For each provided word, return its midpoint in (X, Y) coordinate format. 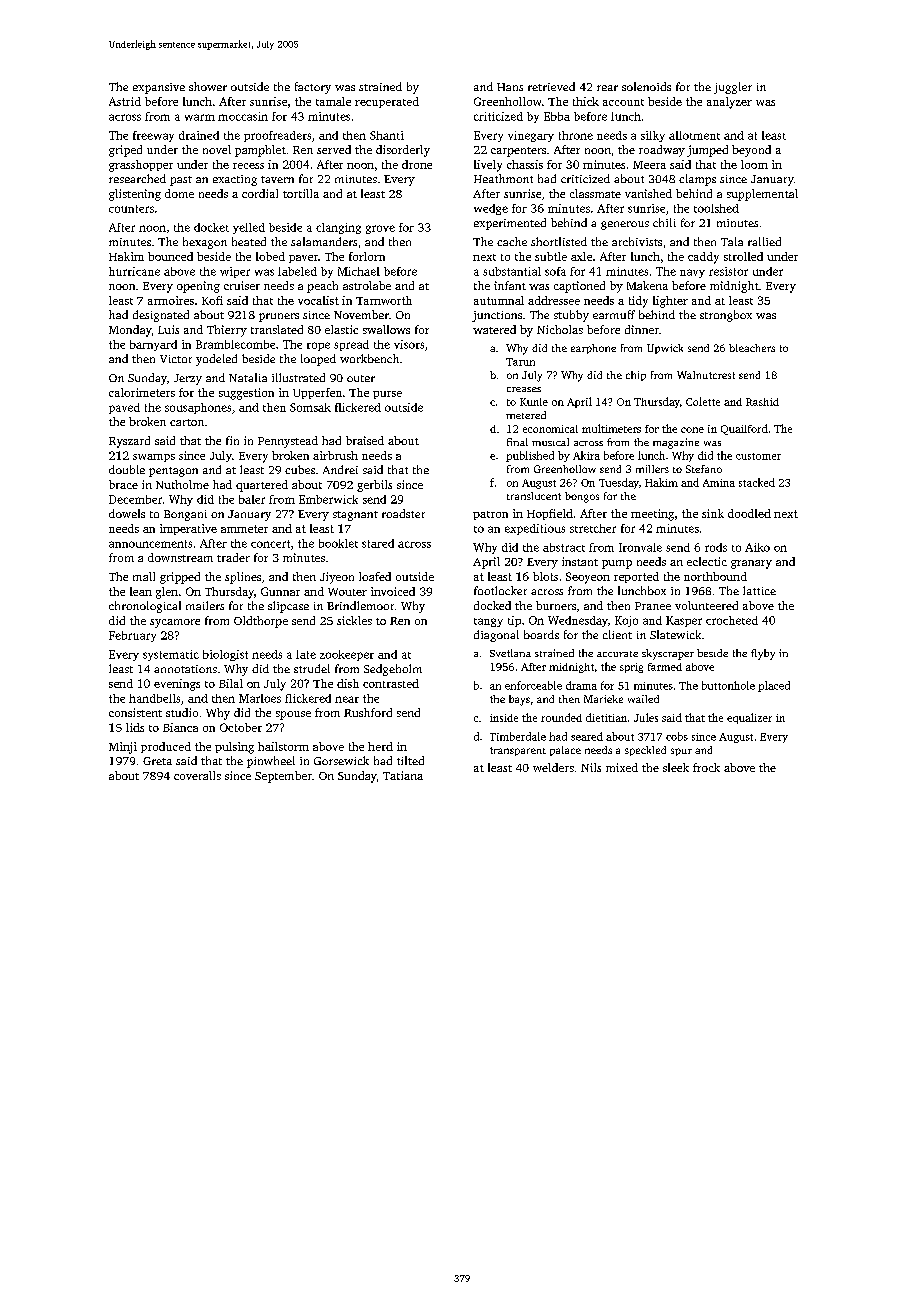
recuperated (387, 102)
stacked (757, 482)
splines (243, 578)
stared (378, 543)
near (347, 699)
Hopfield (550, 514)
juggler (733, 88)
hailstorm (283, 746)
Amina (719, 483)
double (127, 469)
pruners (279, 317)
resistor (728, 271)
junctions (497, 316)
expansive (159, 88)
